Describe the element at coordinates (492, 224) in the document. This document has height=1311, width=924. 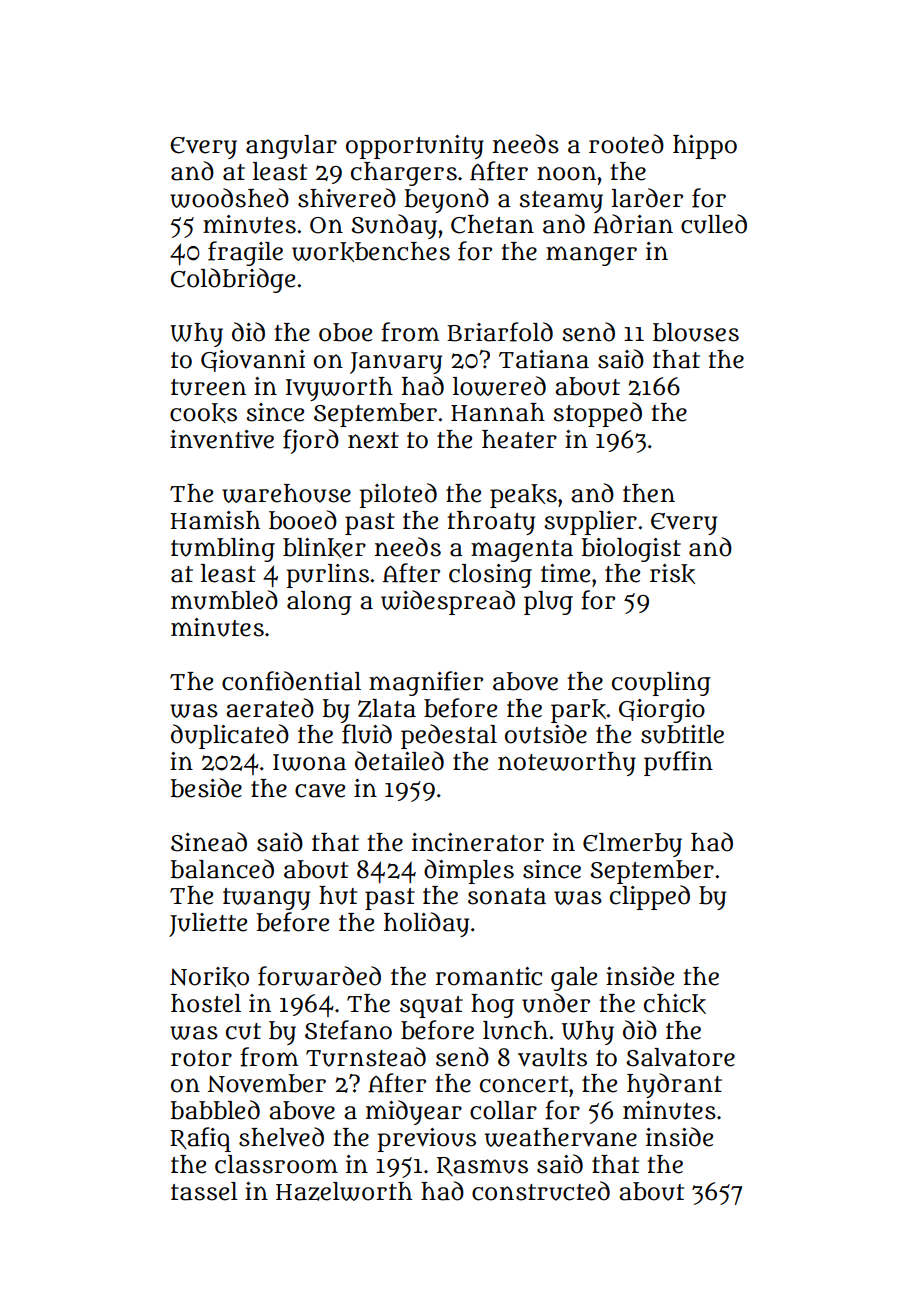
I see `Chetan` at that location.
